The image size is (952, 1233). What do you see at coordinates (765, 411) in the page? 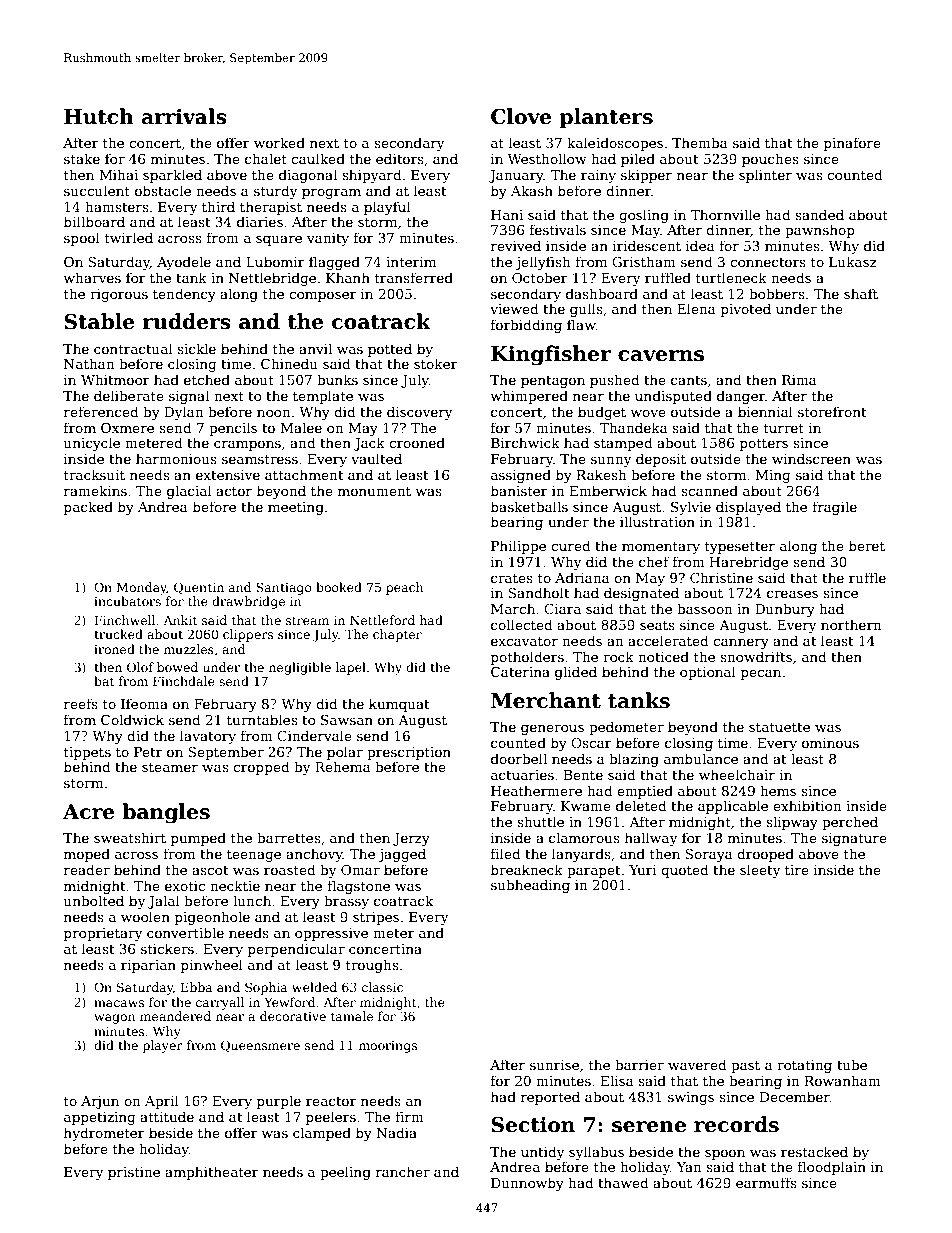
I see `biennial` at bounding box center [765, 411].
